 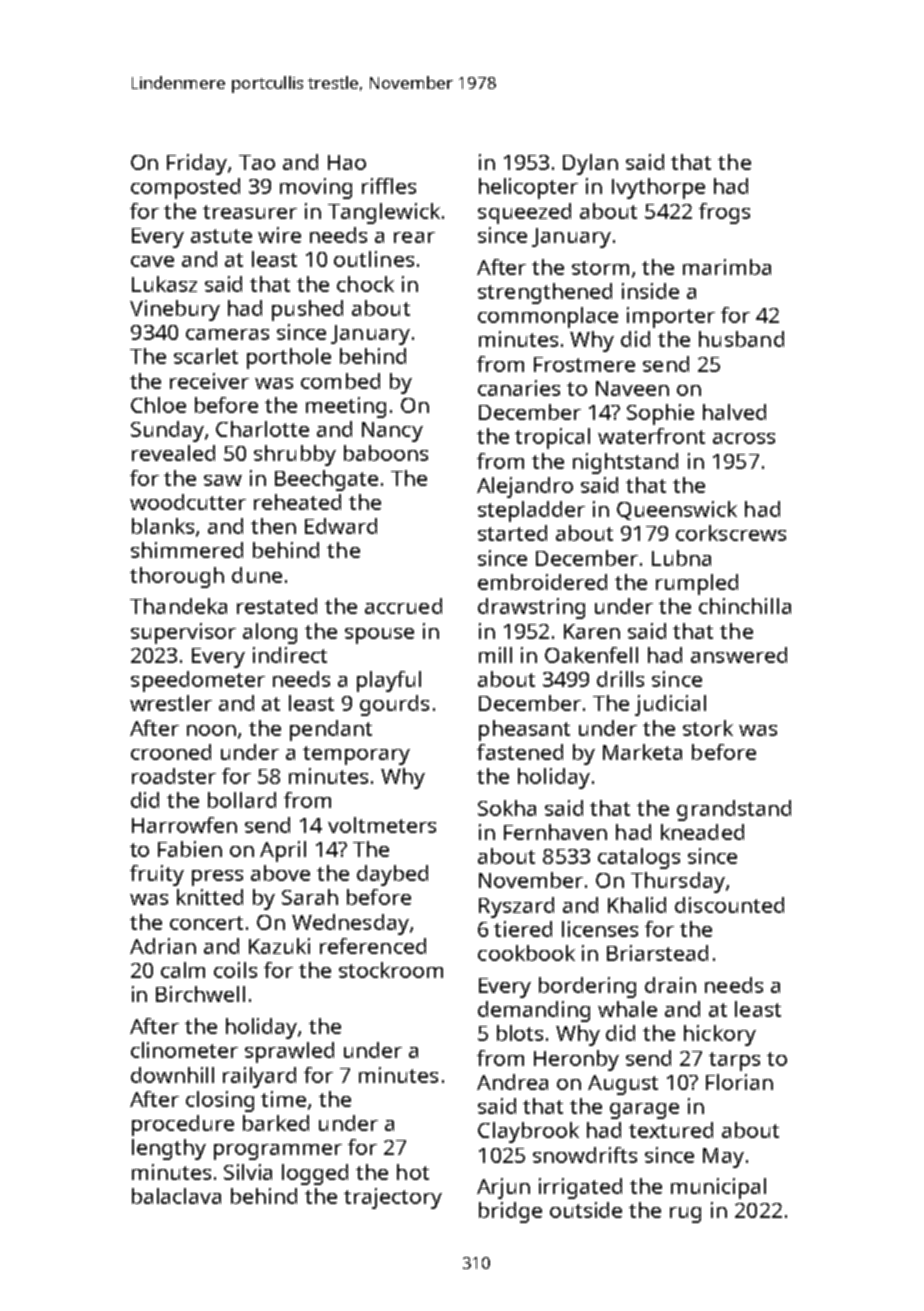 I want to click on temporary, so click(x=356, y=755).
